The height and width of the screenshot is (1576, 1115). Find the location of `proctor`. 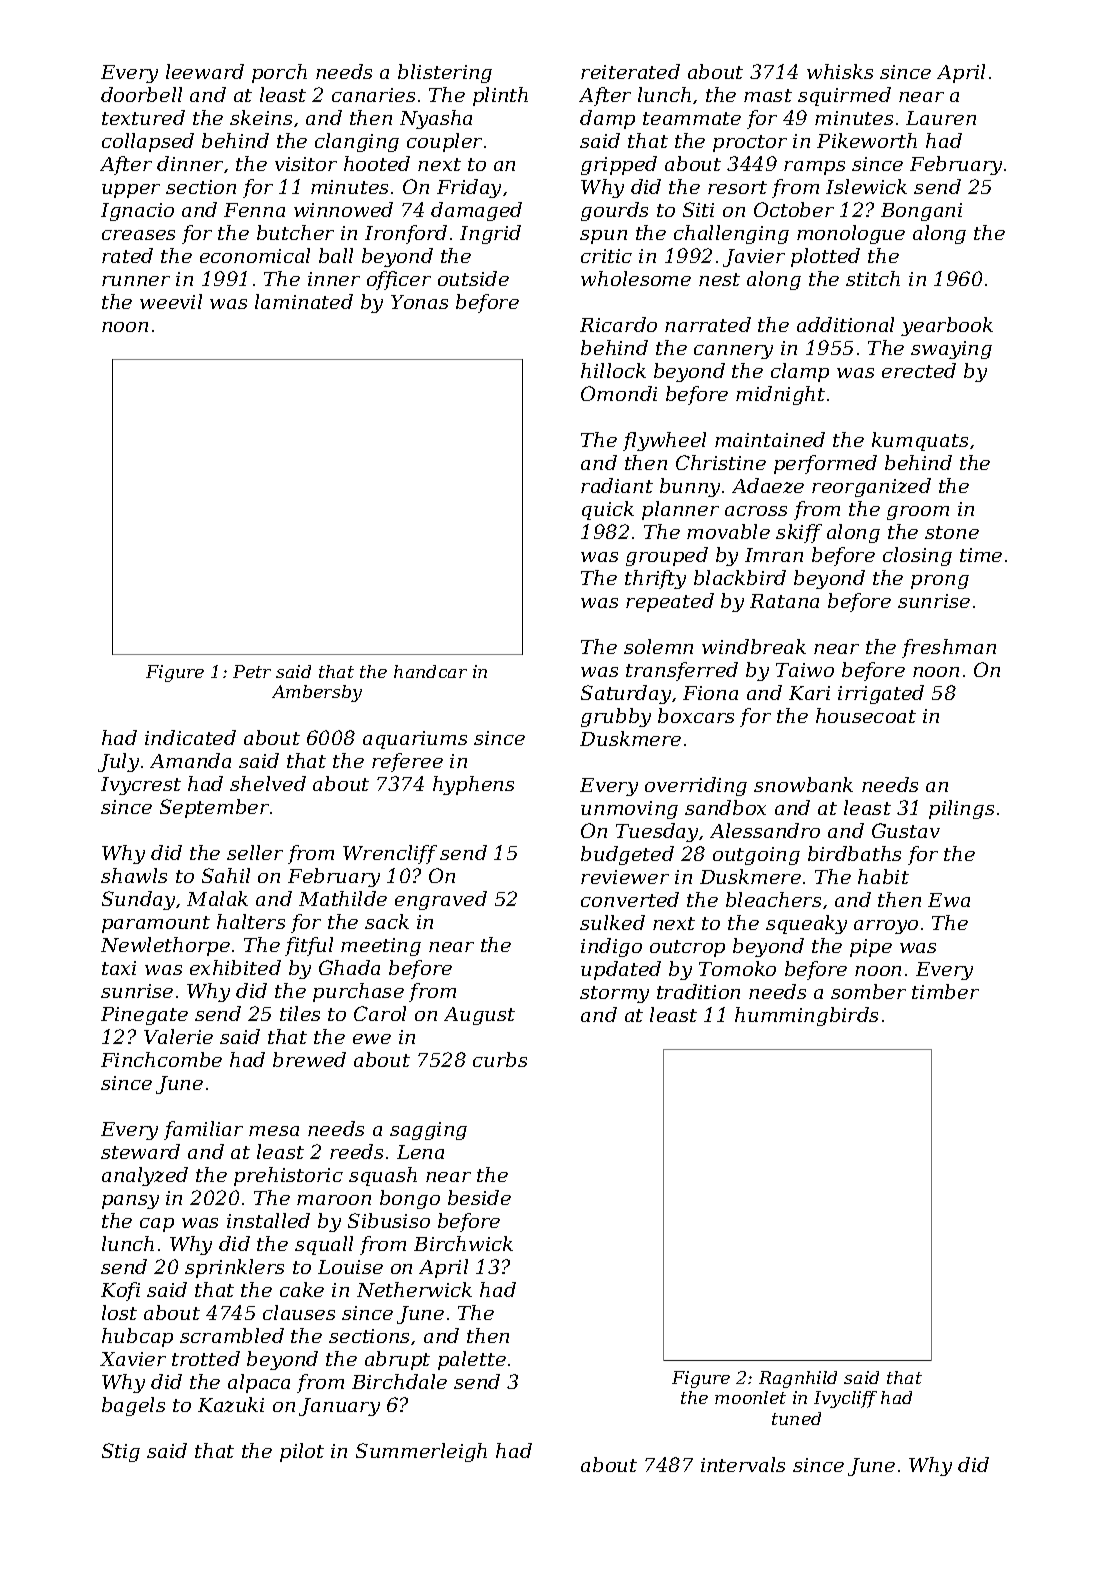

proctor is located at coordinates (750, 143).
